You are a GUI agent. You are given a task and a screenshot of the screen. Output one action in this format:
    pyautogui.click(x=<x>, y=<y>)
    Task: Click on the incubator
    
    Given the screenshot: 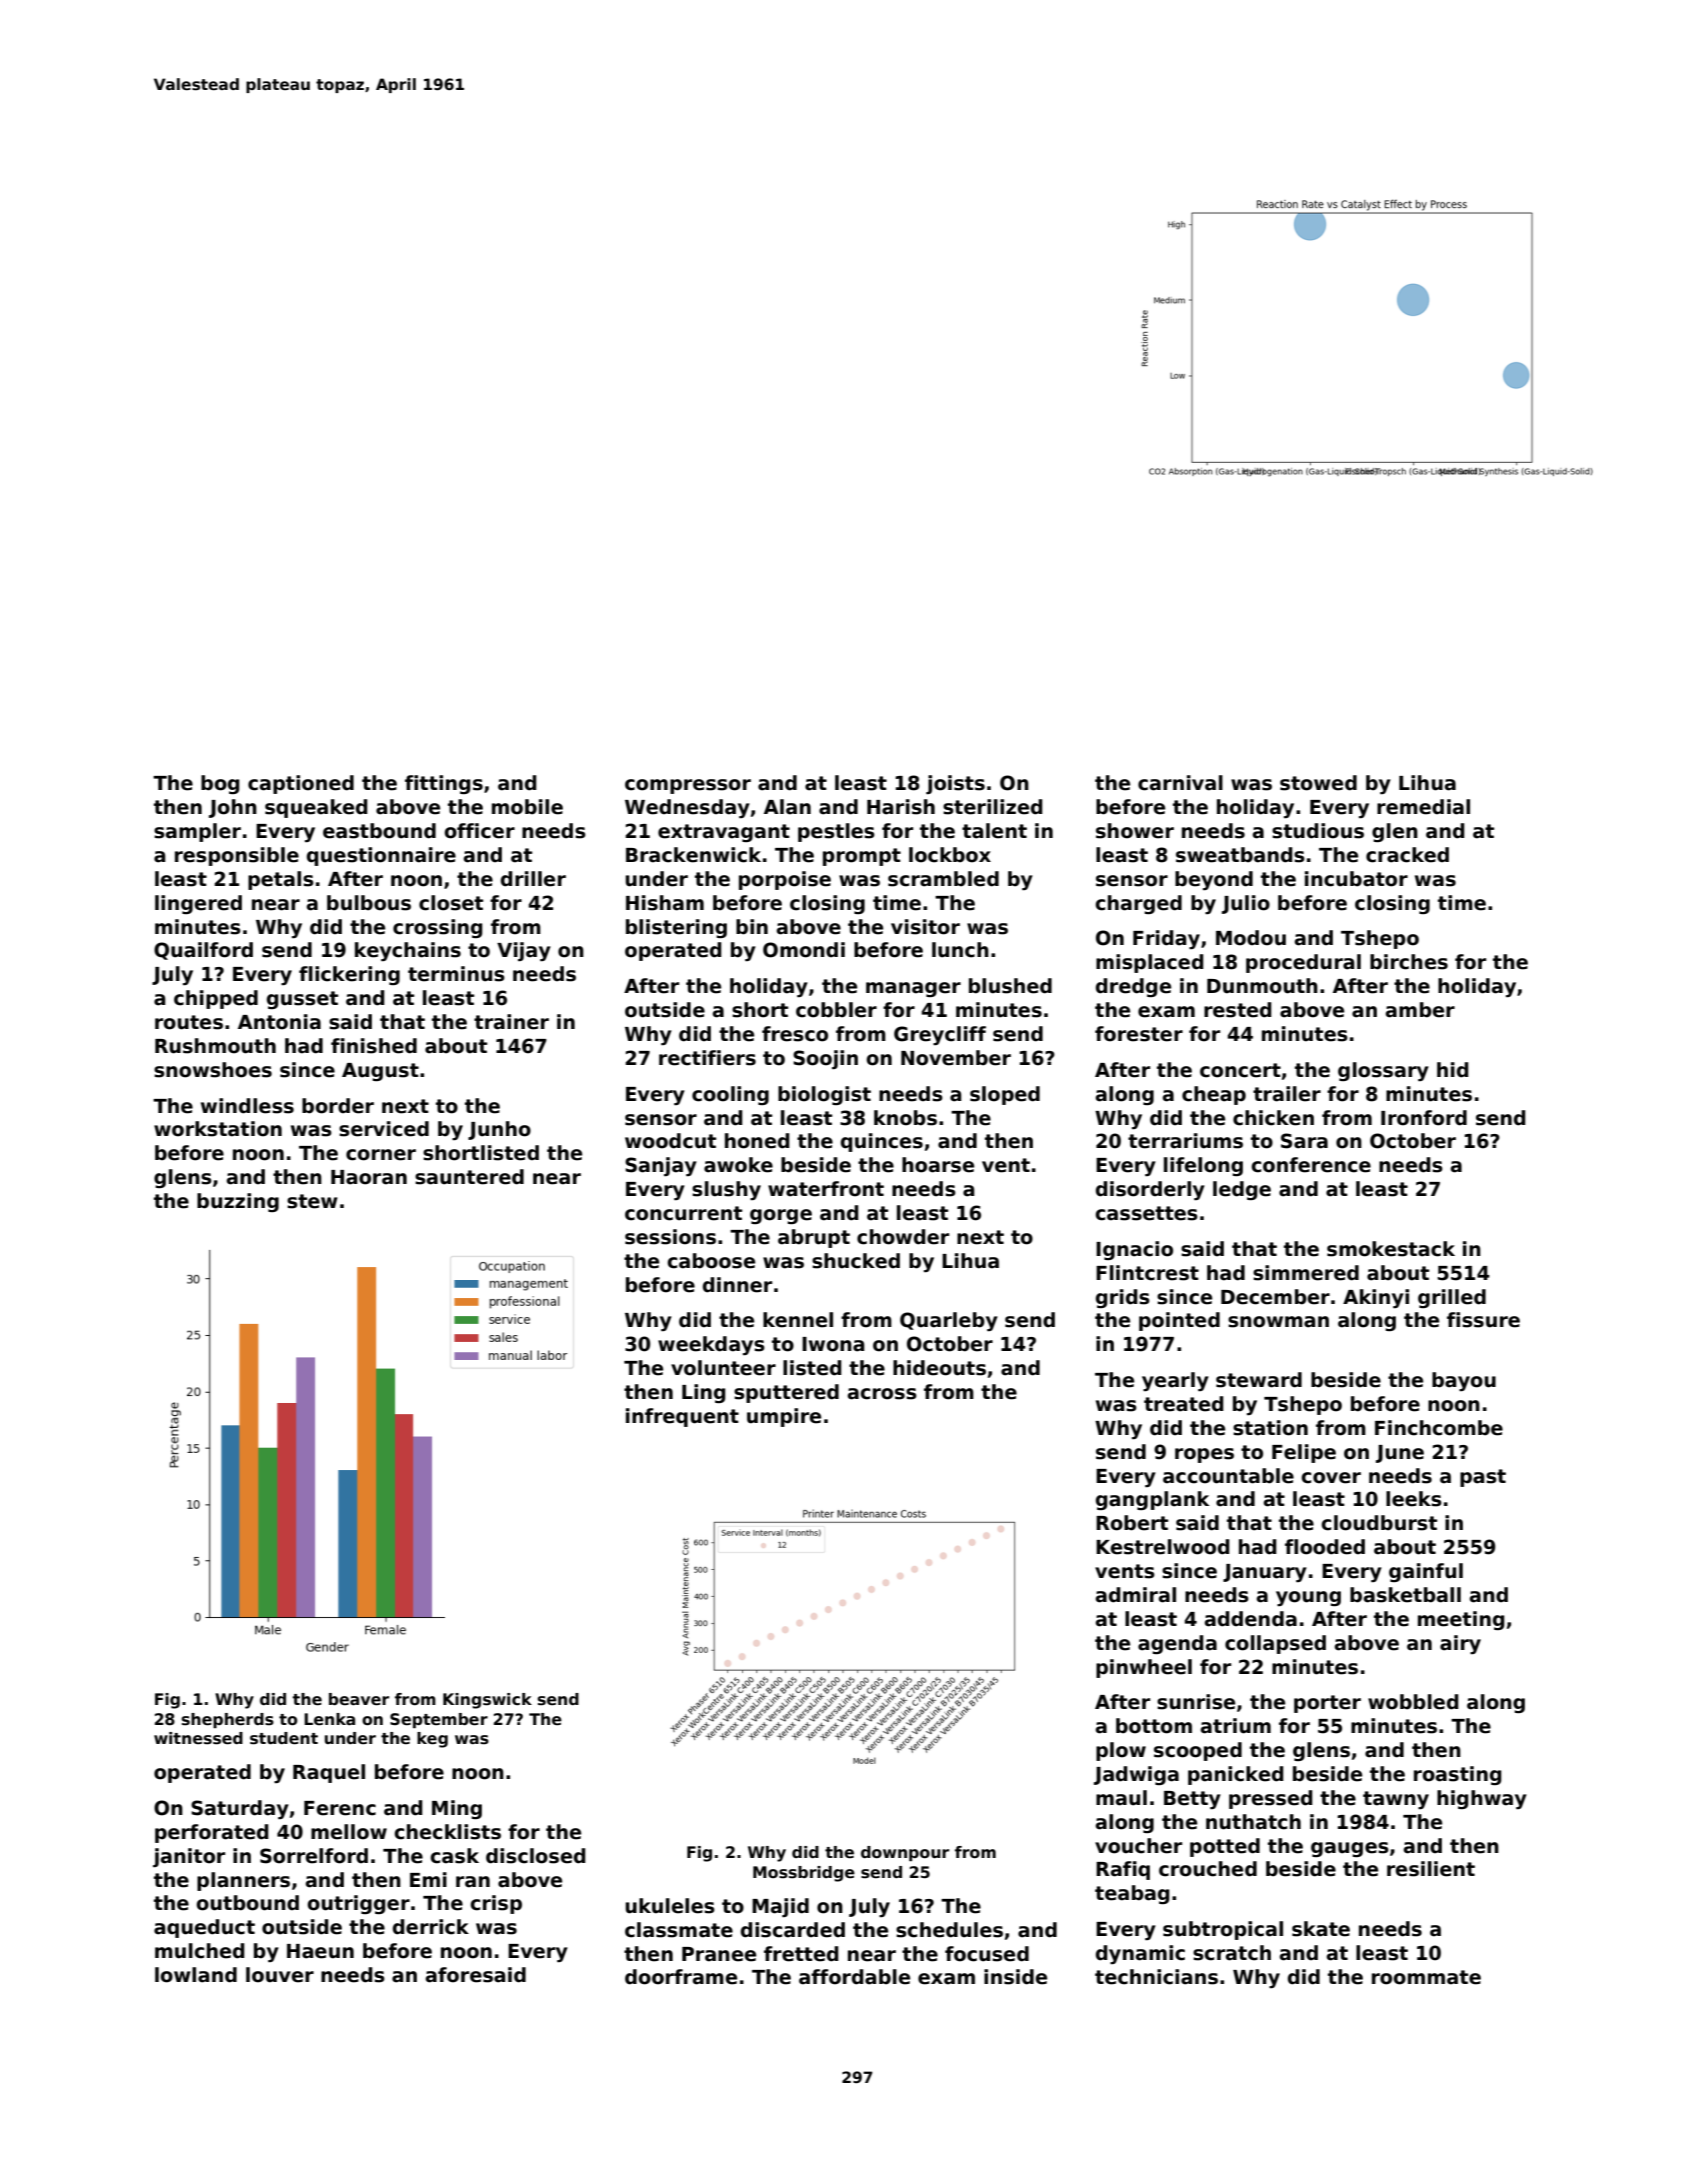 What is the action you would take?
    pyautogui.click(x=1356, y=879)
